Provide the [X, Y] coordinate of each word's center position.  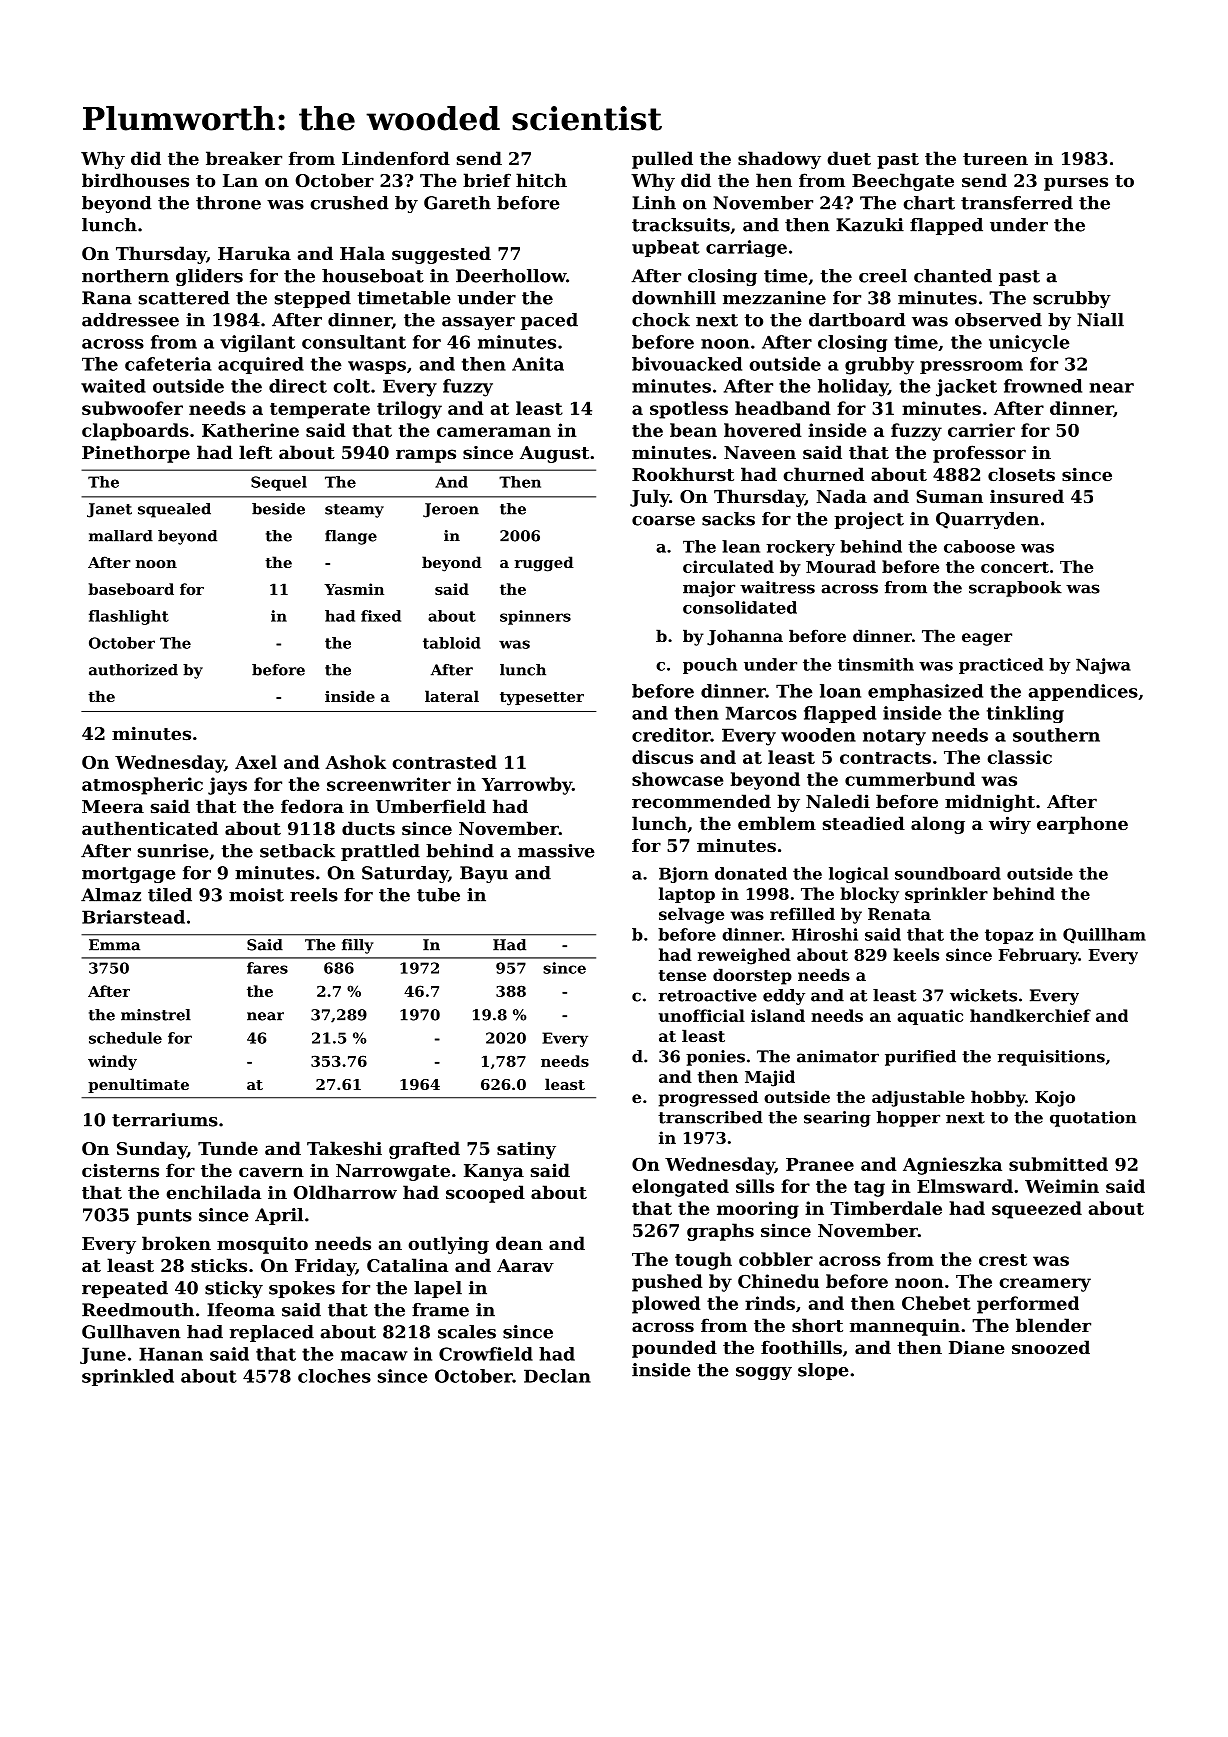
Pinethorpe [136, 454]
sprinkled [128, 1377]
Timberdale [886, 1208]
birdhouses [135, 180]
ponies [715, 1058]
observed [998, 320]
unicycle [1029, 343]
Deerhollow [511, 276]
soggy [764, 1373]
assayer [478, 323]
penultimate [138, 1085]
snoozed [1051, 1347]
